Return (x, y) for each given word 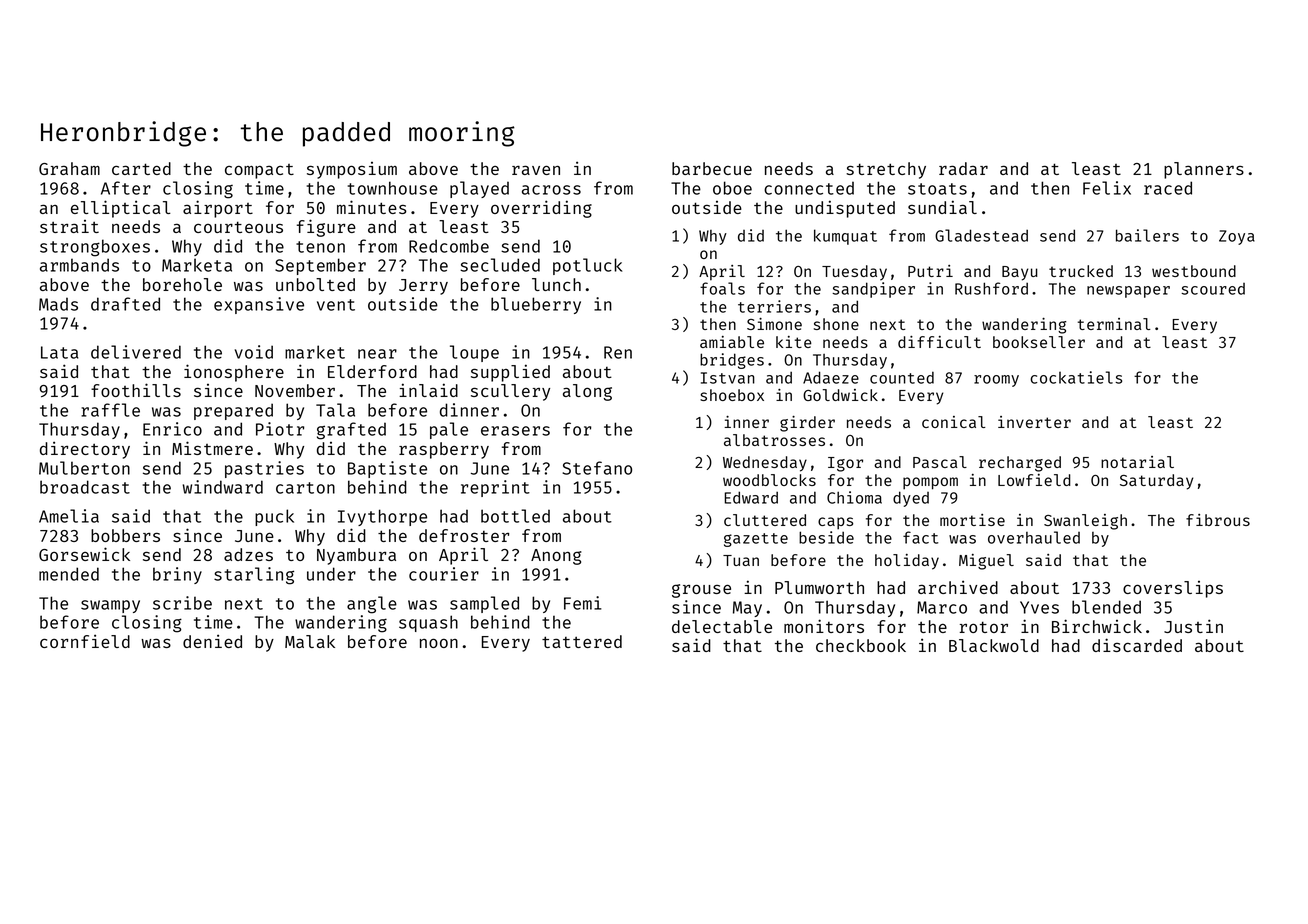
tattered (582, 641)
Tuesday (854, 273)
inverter (1034, 422)
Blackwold (994, 645)
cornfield (85, 641)
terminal (1114, 324)
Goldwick (840, 395)
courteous (238, 227)
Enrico (172, 429)
